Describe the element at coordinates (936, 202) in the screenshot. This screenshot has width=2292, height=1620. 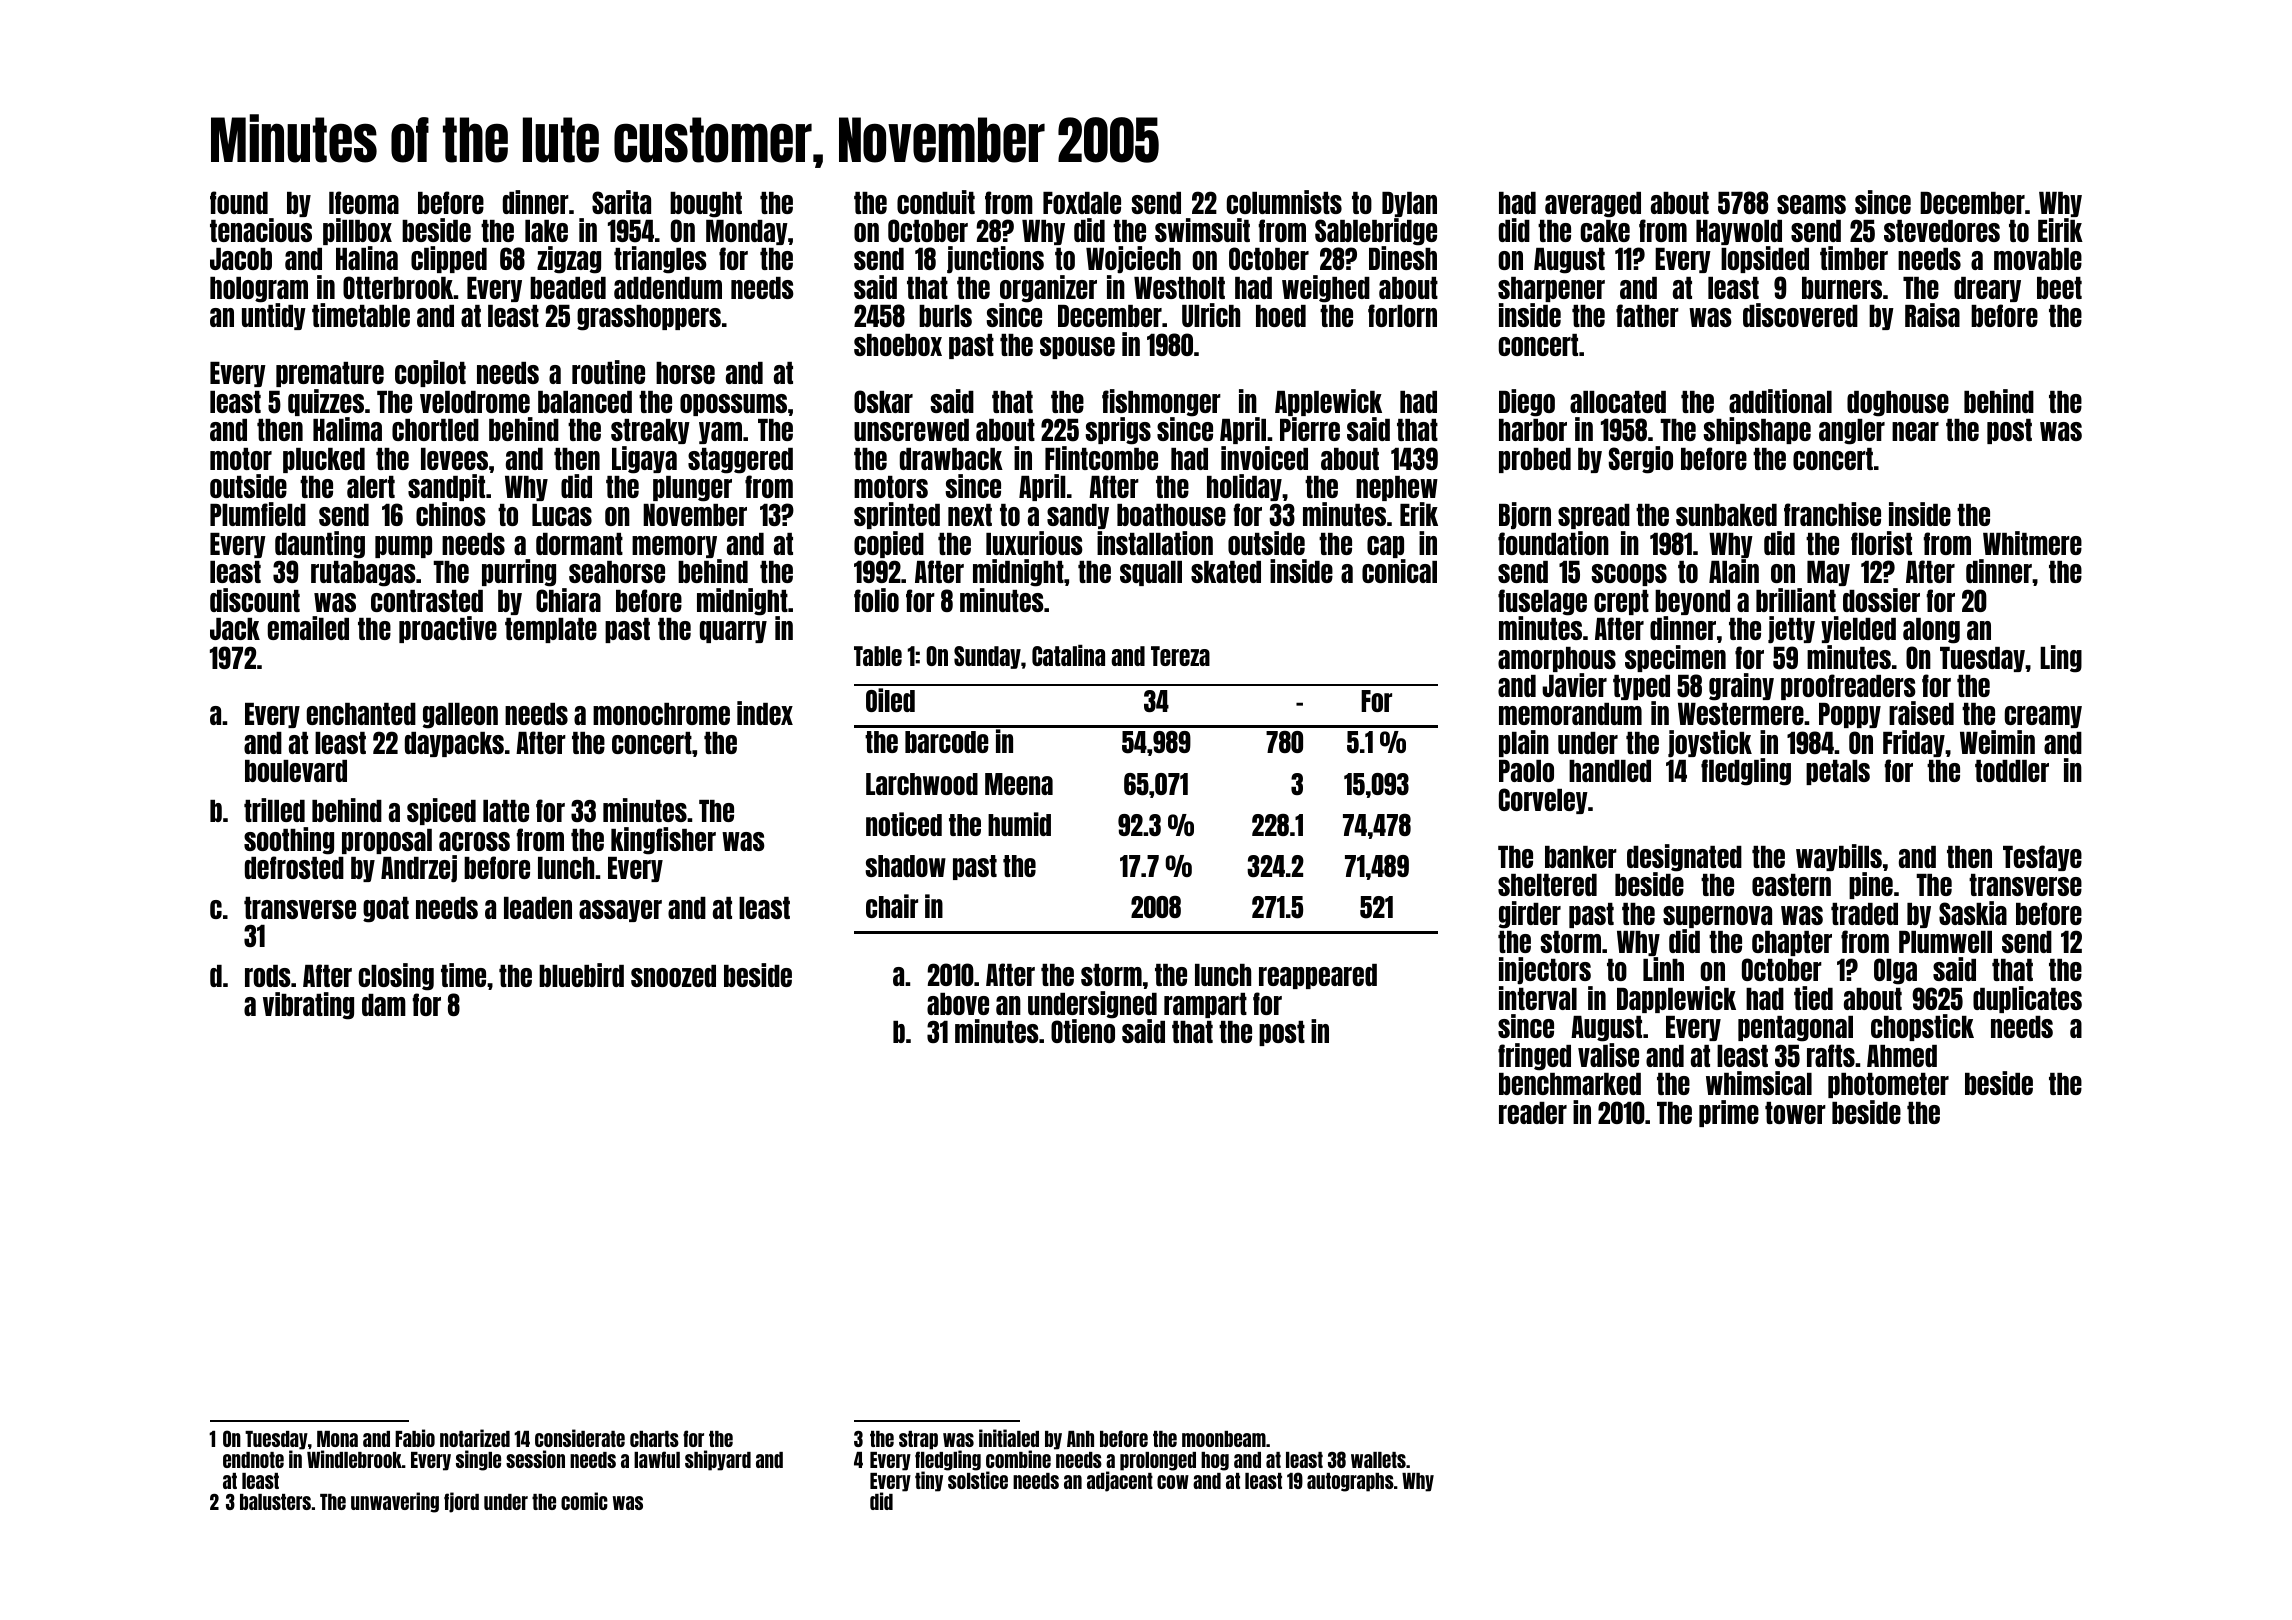
I see `conduit` at that location.
